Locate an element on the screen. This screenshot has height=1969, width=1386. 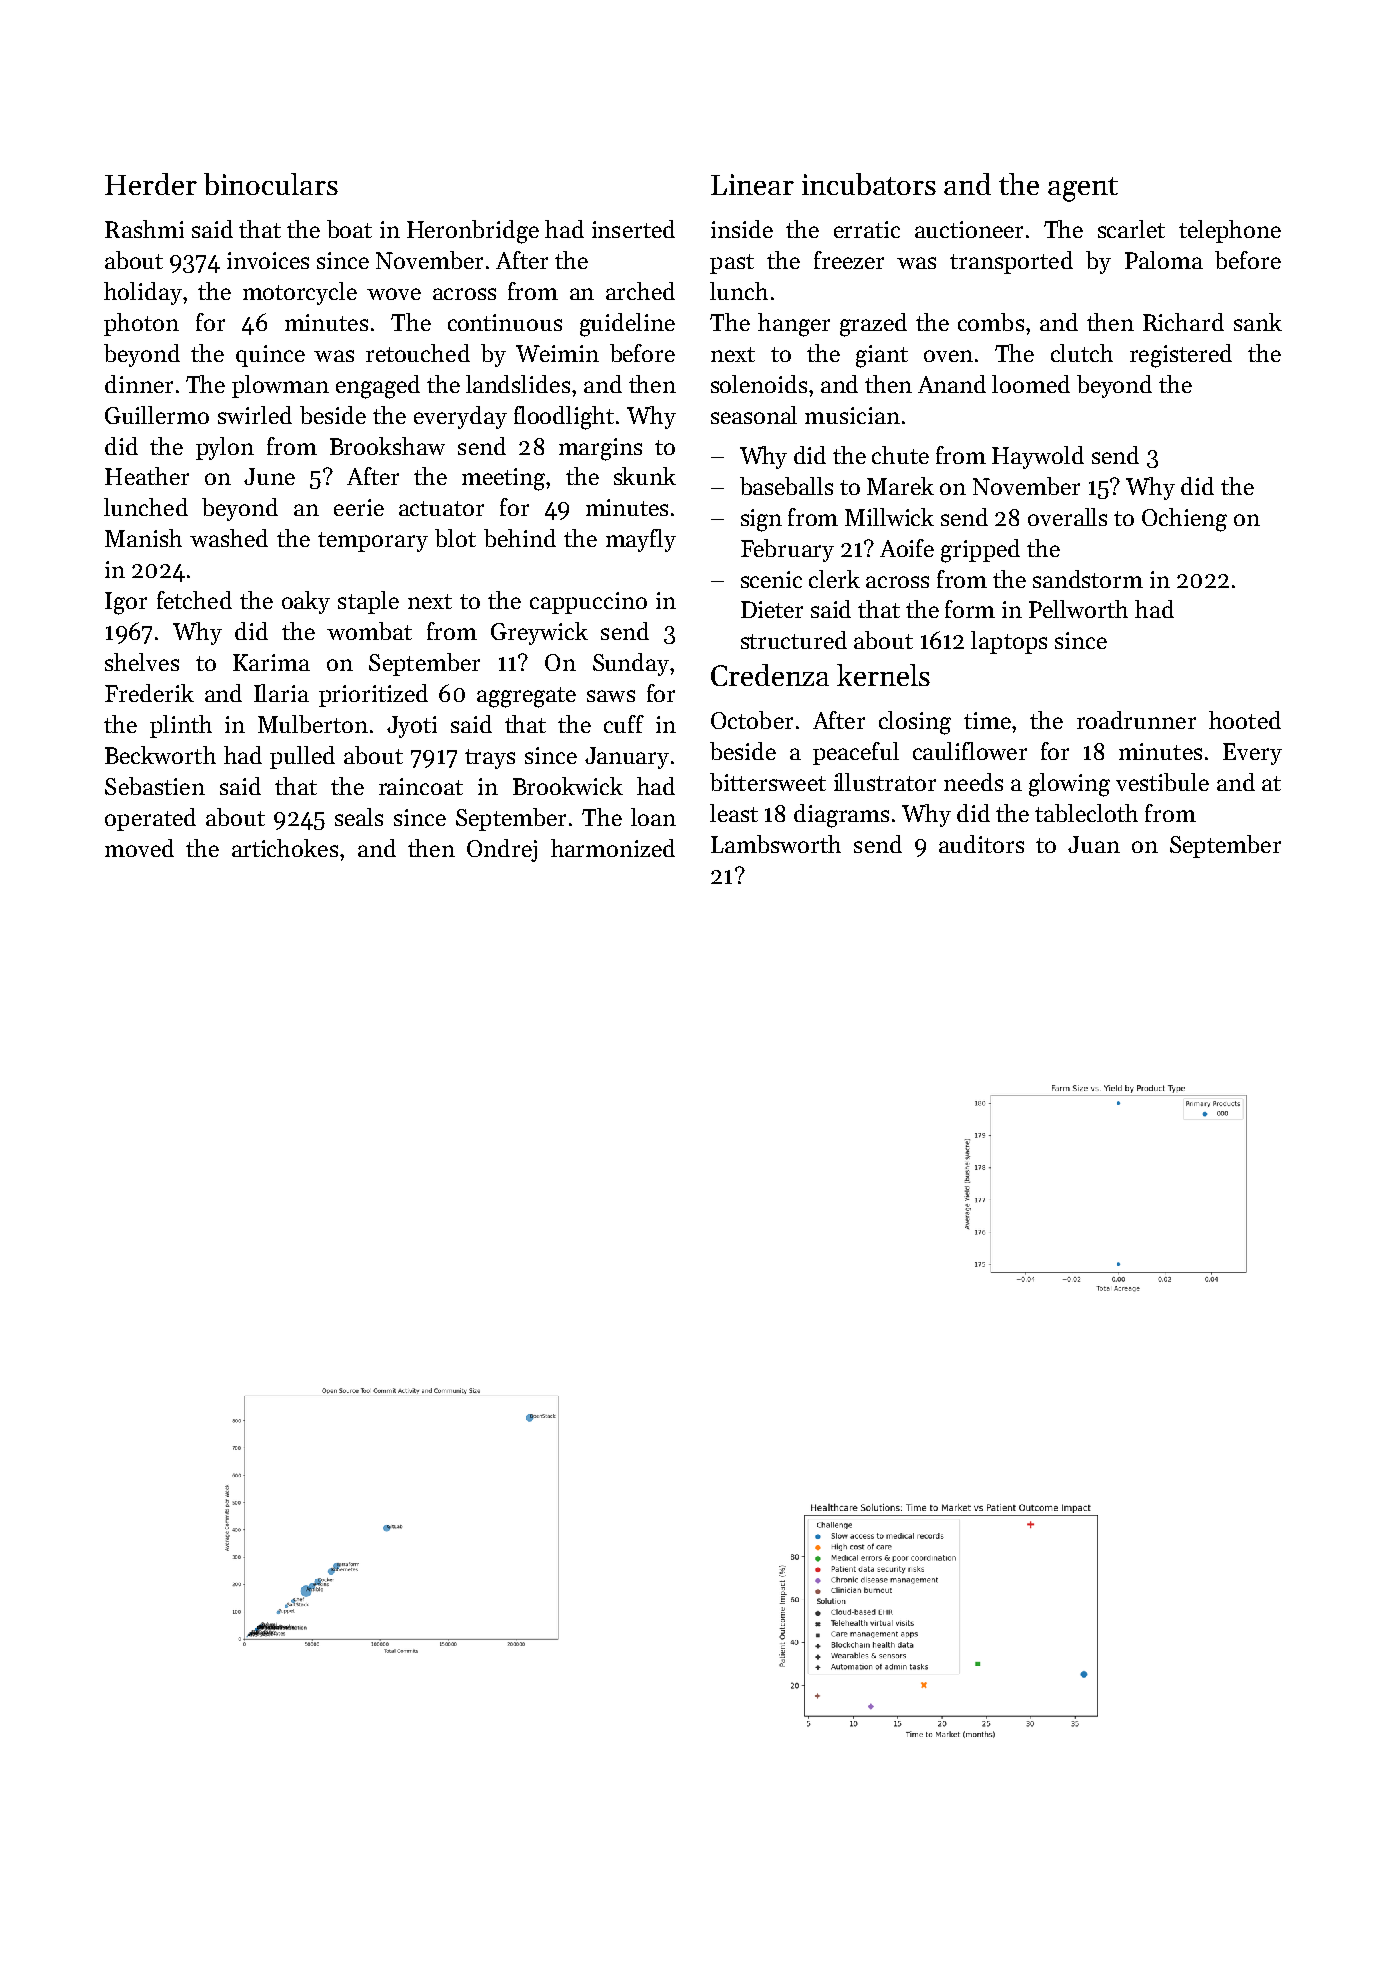
past is located at coordinates (732, 264).
